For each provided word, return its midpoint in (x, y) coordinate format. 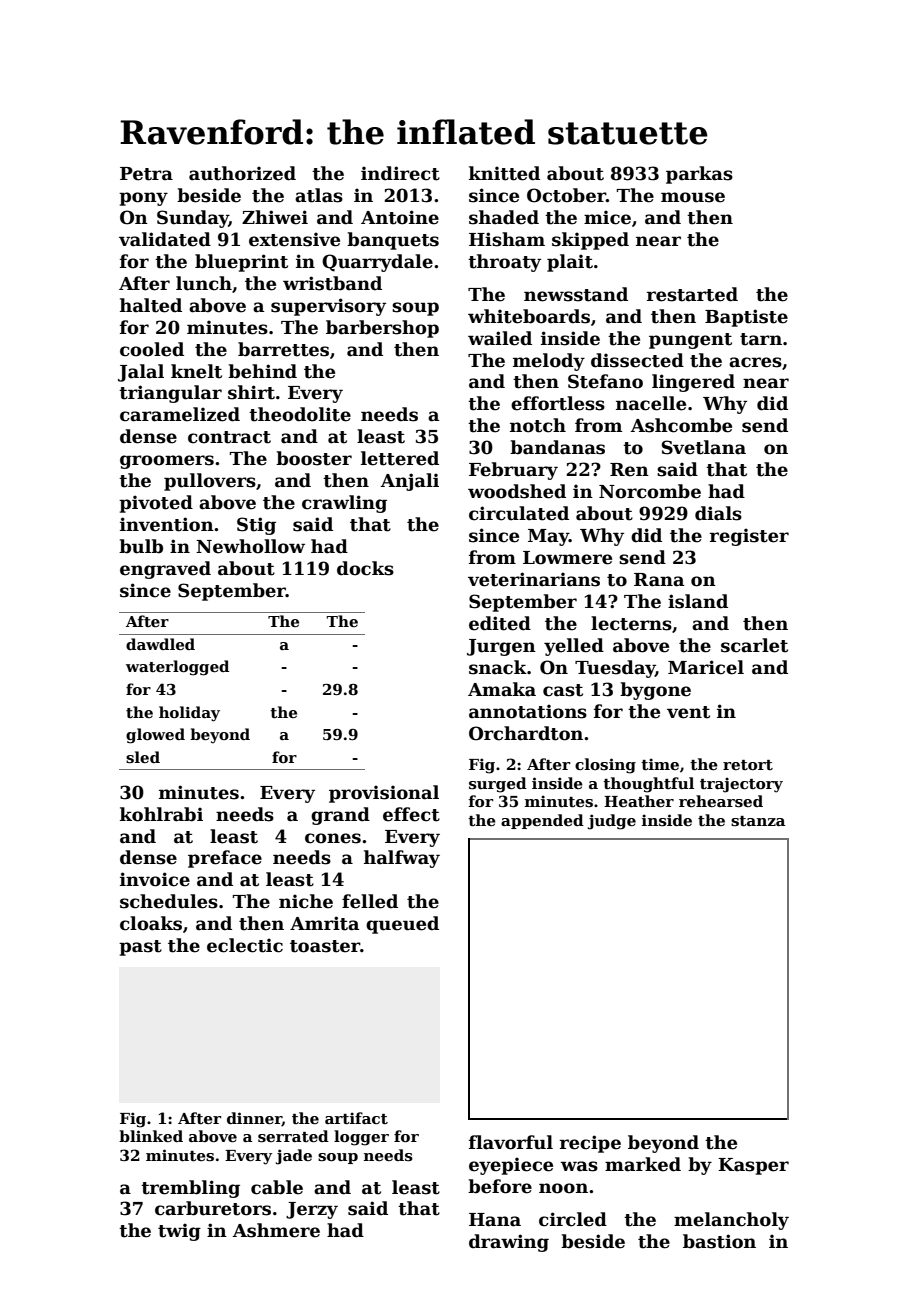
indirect (400, 173)
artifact (356, 1118)
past (140, 948)
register (749, 537)
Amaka (502, 689)
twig (179, 1232)
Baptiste (746, 318)
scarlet (754, 645)
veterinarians (534, 579)
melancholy (731, 1221)
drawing (509, 1243)
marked (643, 1164)
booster (314, 458)
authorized (242, 173)
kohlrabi (161, 814)
